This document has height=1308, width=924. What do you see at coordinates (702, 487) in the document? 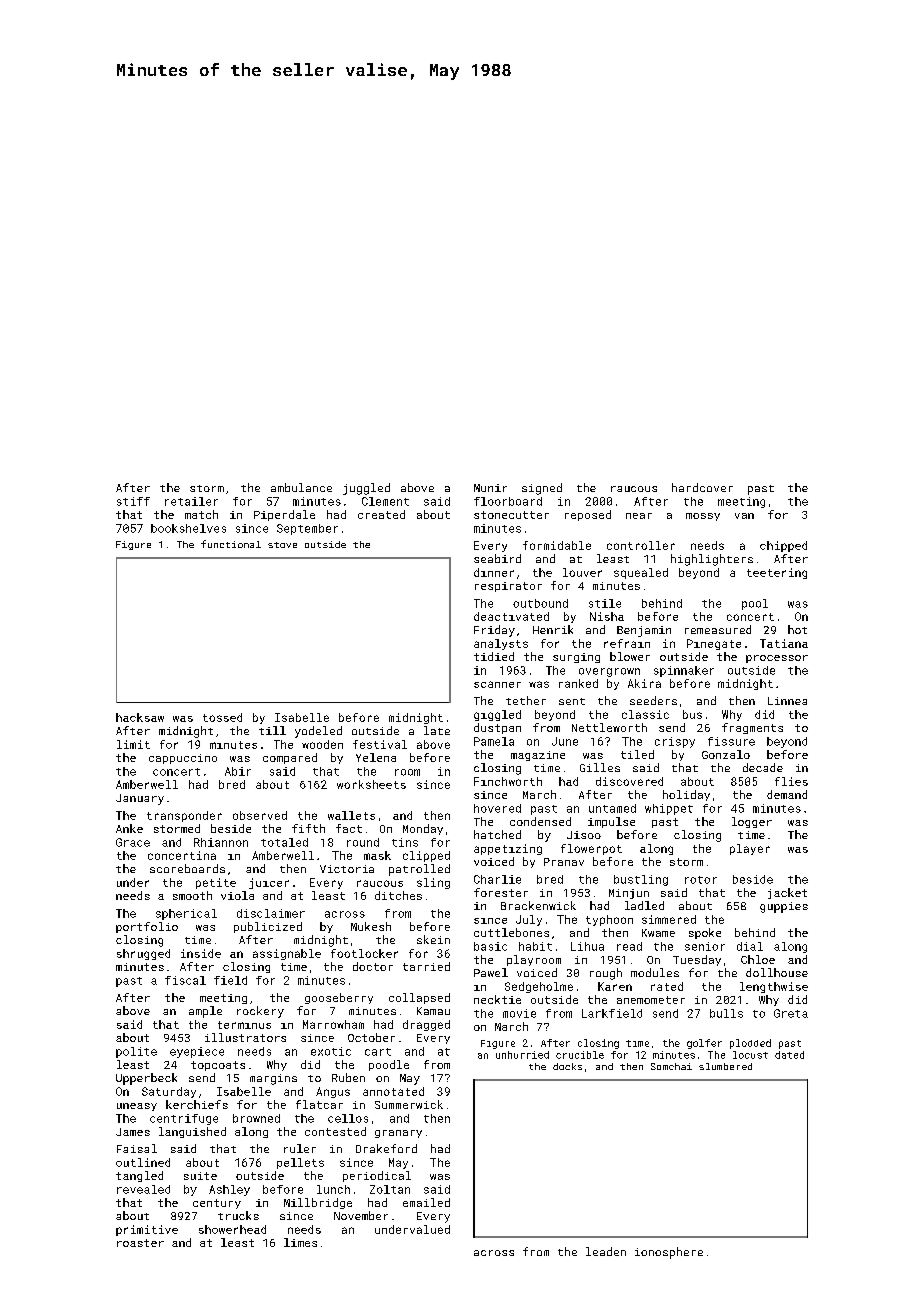
I see `hardcover` at bounding box center [702, 487].
